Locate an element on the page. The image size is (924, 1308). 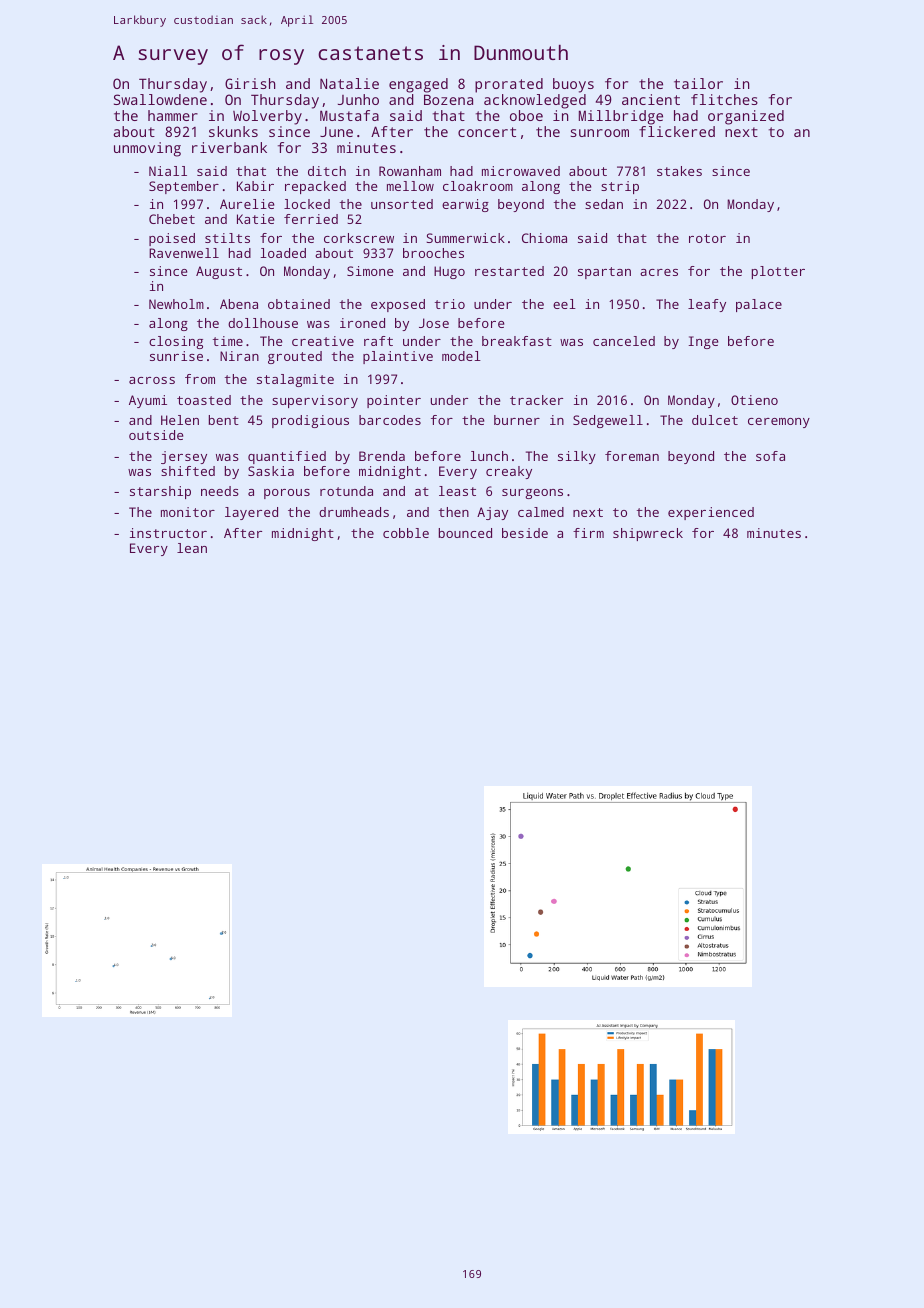
leafy is located at coordinates (707, 305).
